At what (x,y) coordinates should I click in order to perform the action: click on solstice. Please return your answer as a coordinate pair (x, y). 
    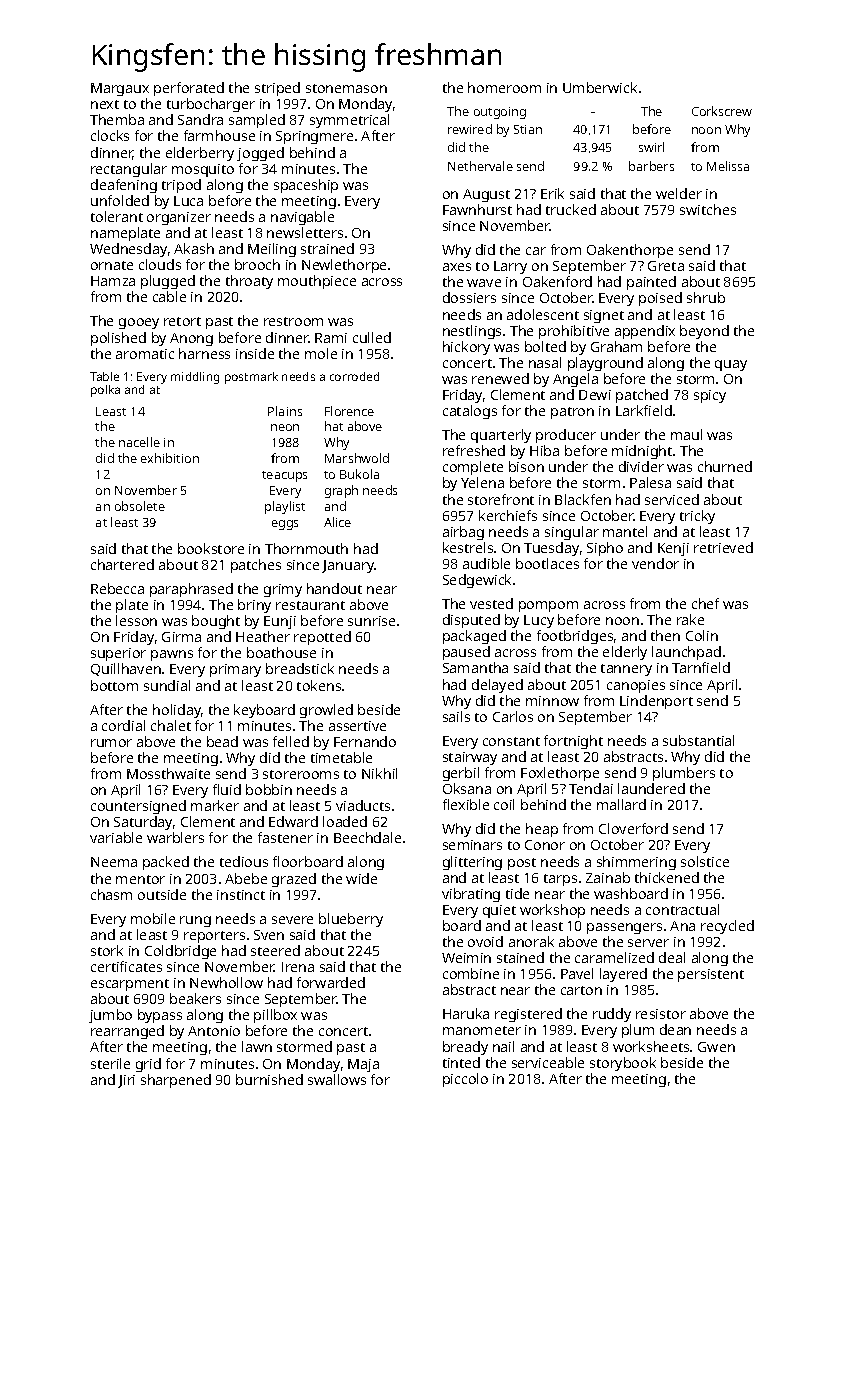
    Looking at the image, I should click on (705, 861).
